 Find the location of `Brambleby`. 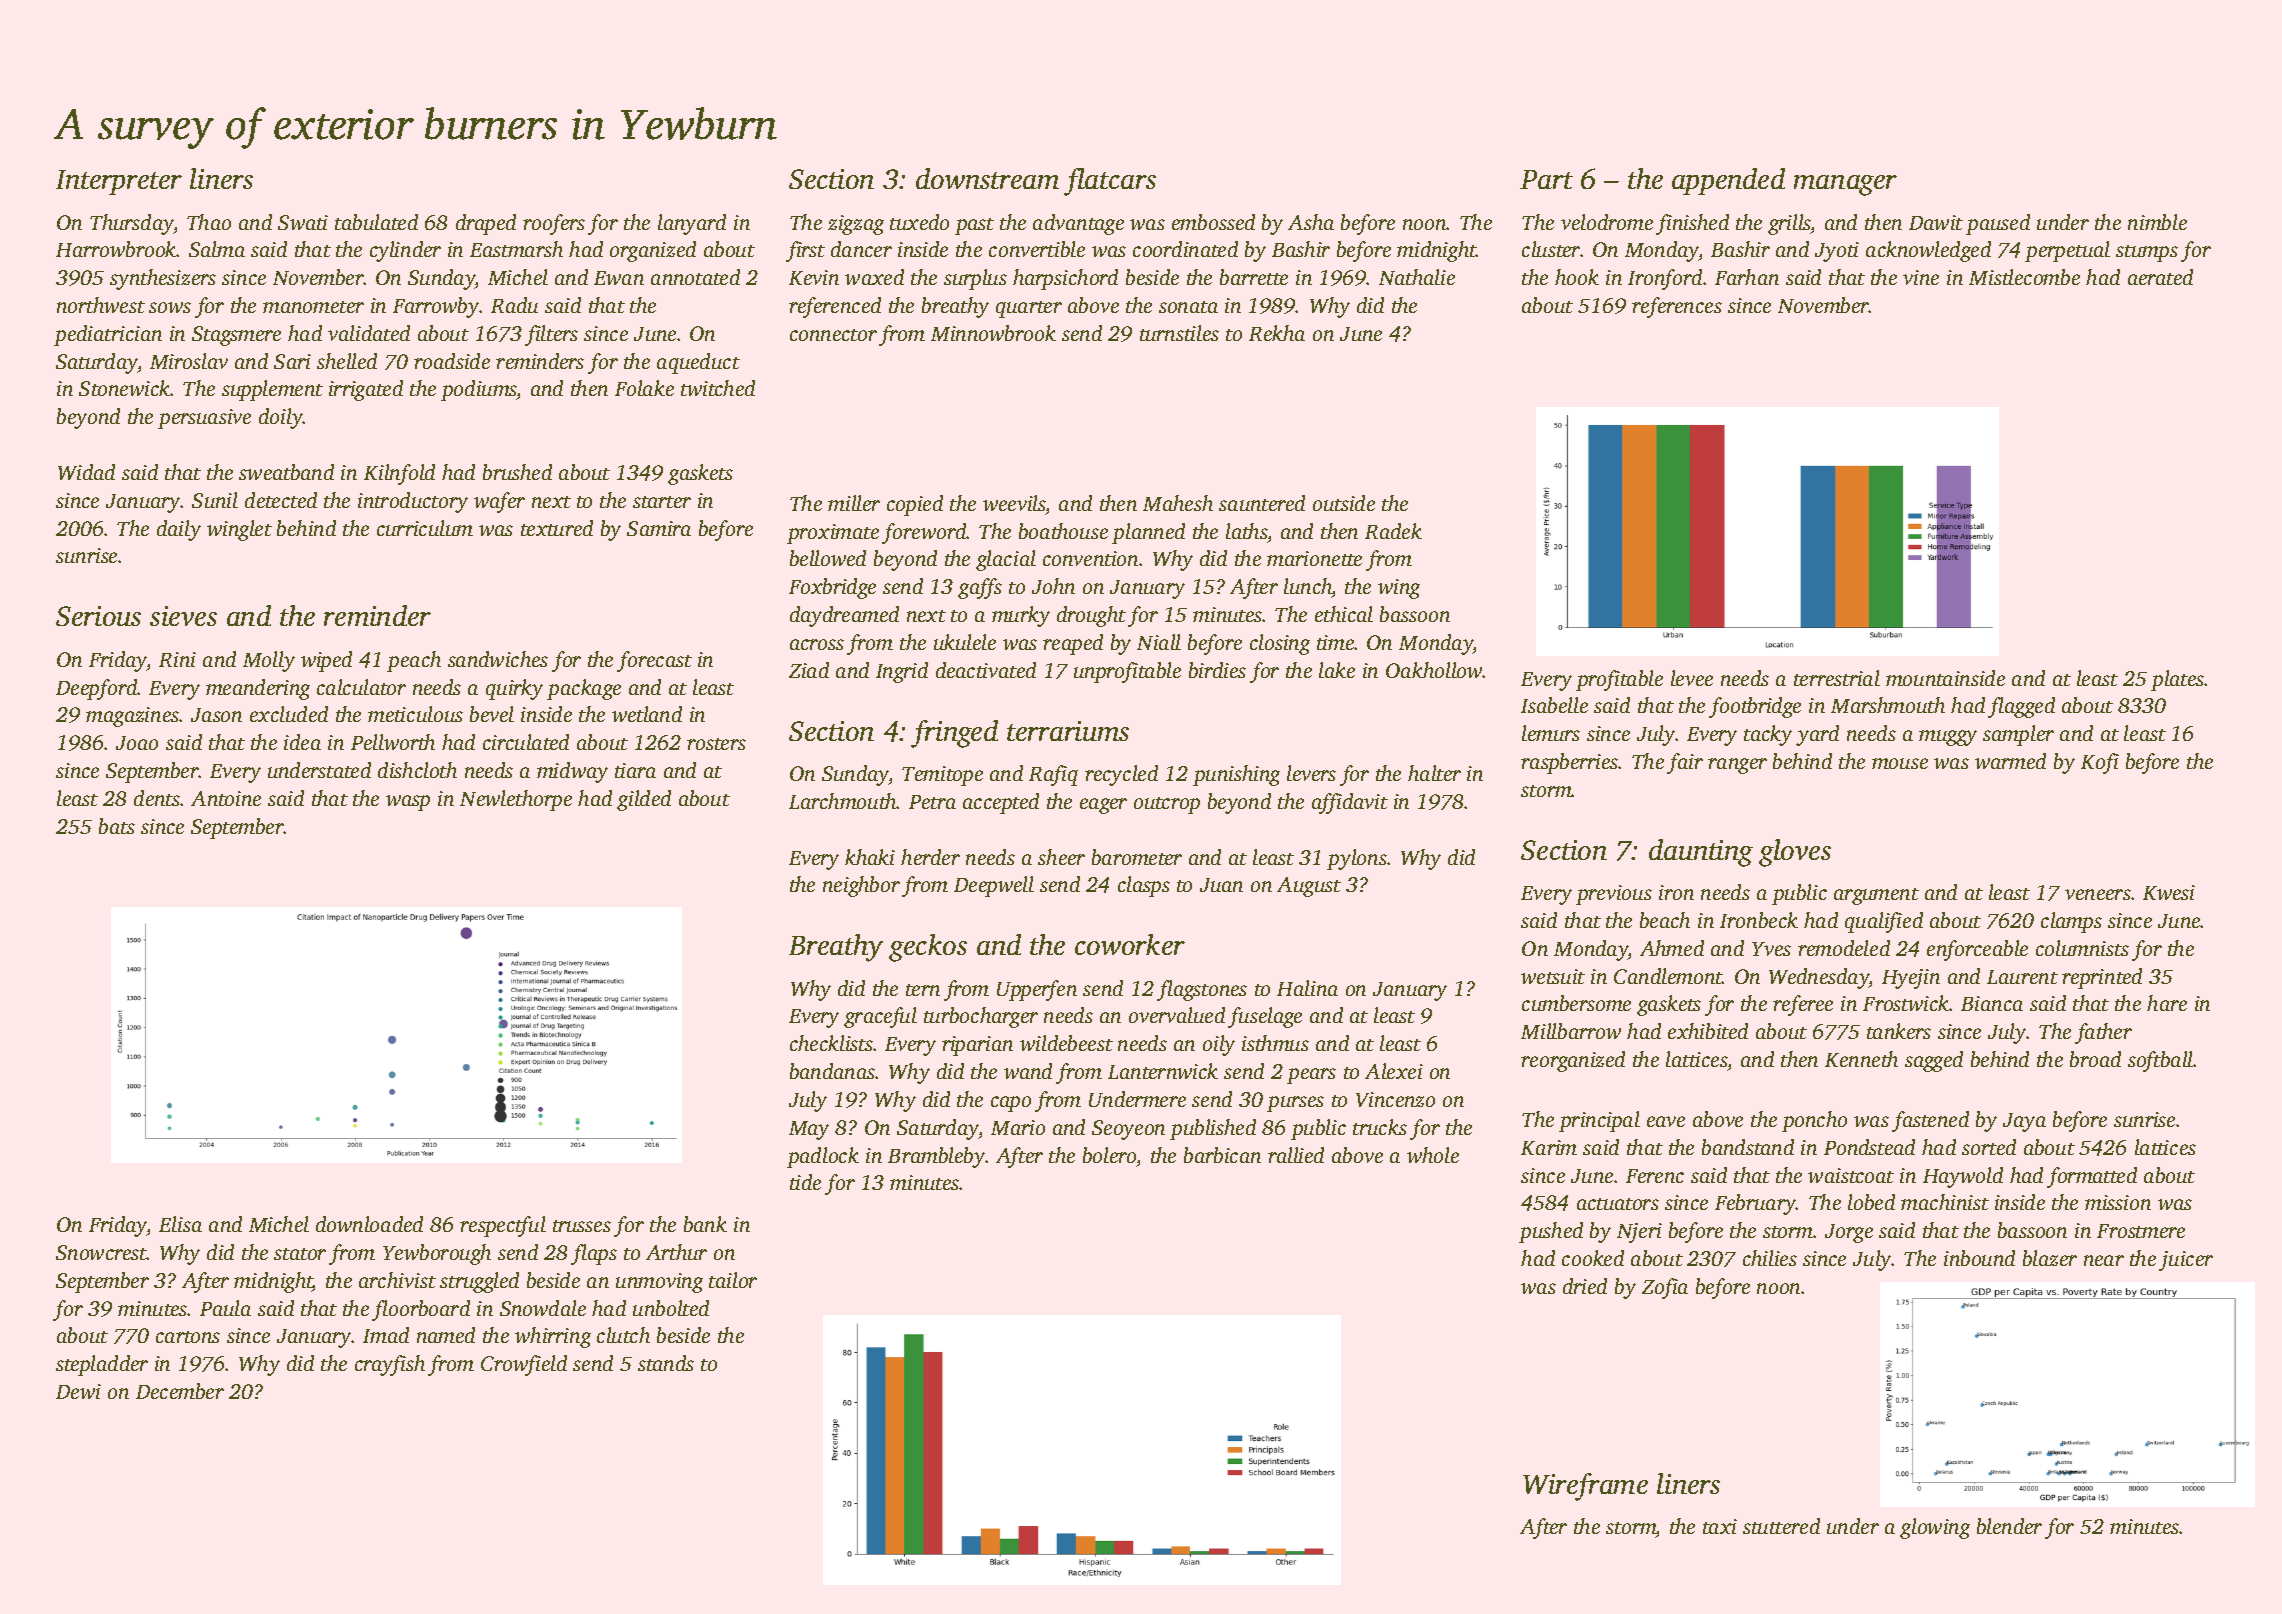

Brambleby is located at coordinates (937, 1157).
